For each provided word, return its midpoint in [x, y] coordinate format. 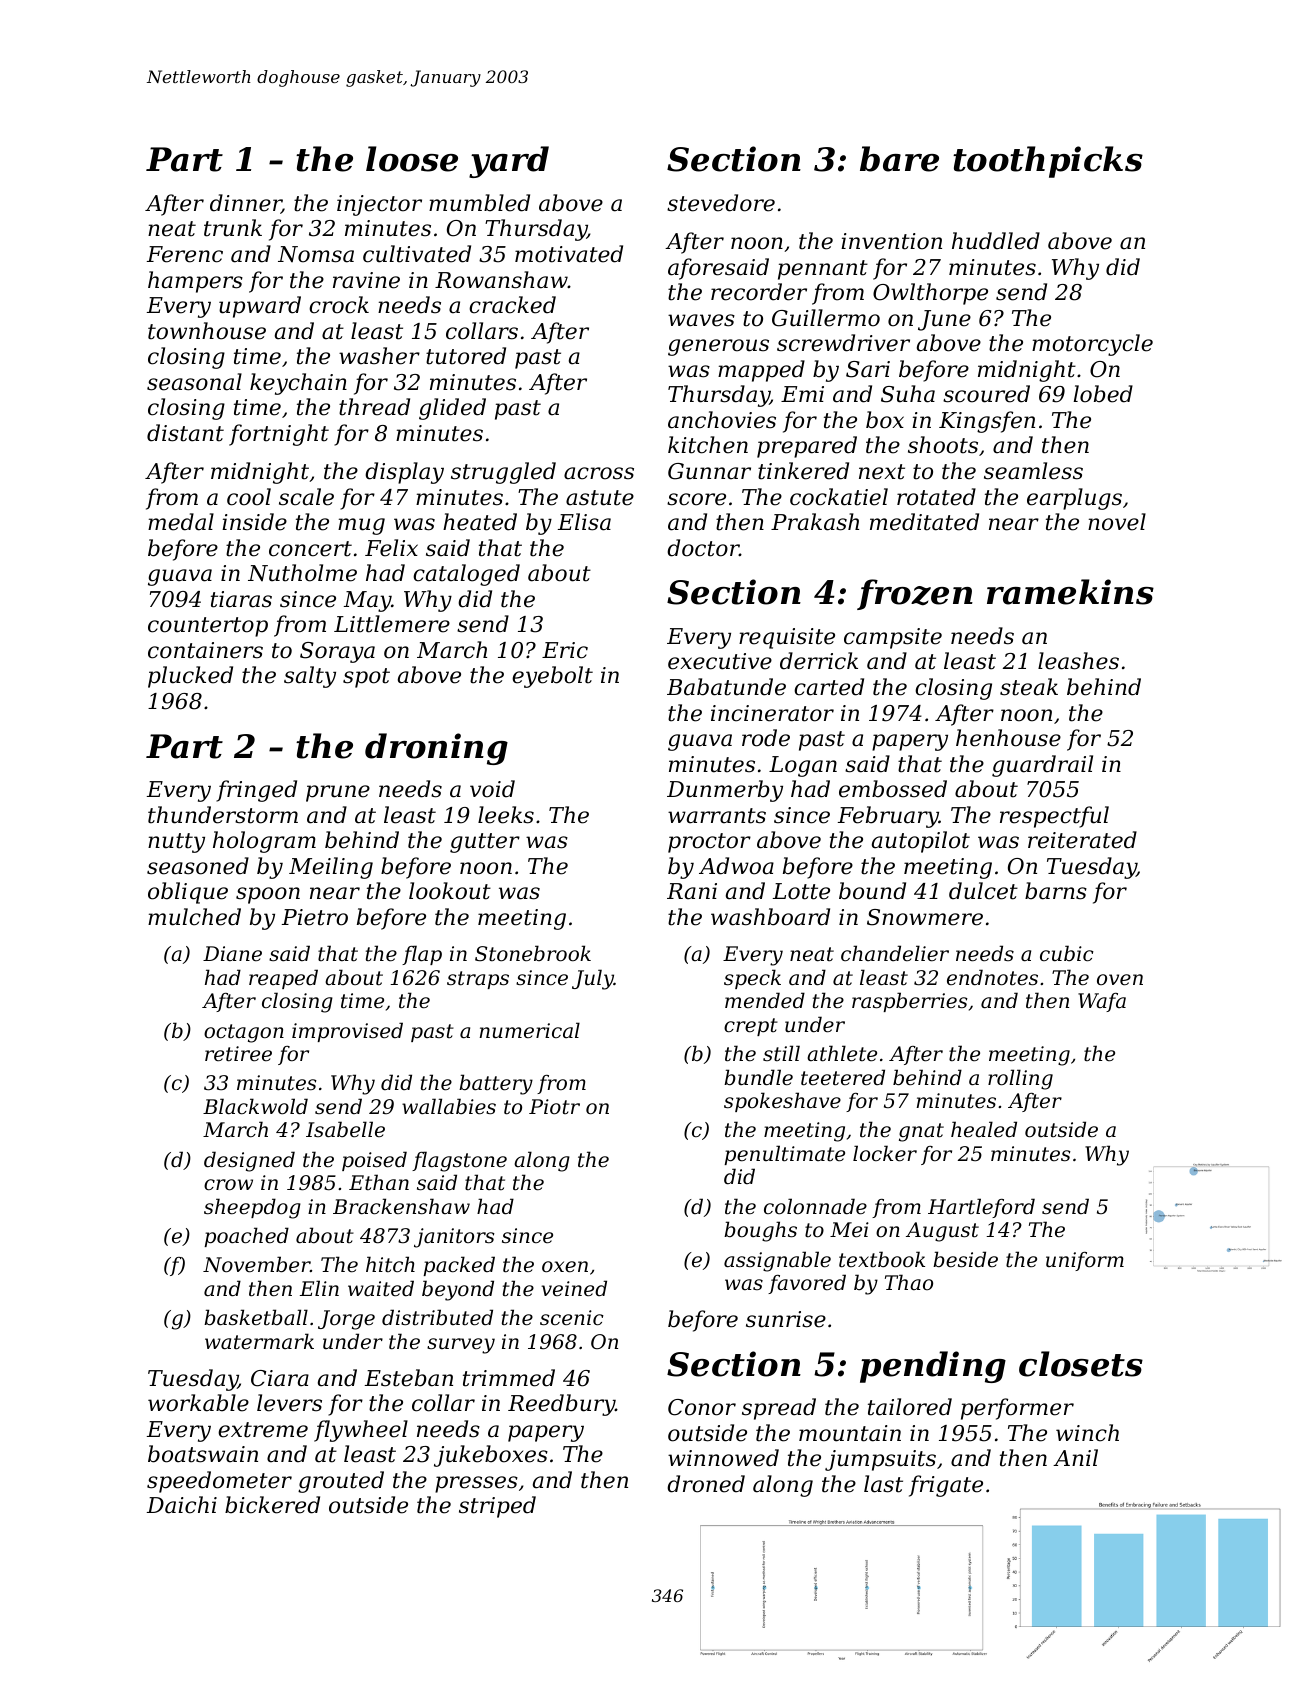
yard [509, 162]
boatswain [203, 1454]
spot [366, 678]
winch [1087, 1433]
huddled [996, 241]
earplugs [1074, 499]
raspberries [910, 1002]
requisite [787, 638]
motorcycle [1092, 345]
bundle [758, 1077]
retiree [238, 1054]
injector [379, 205]
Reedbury [561, 1405]
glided [452, 409]
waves [701, 320]
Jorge [346, 1320]
